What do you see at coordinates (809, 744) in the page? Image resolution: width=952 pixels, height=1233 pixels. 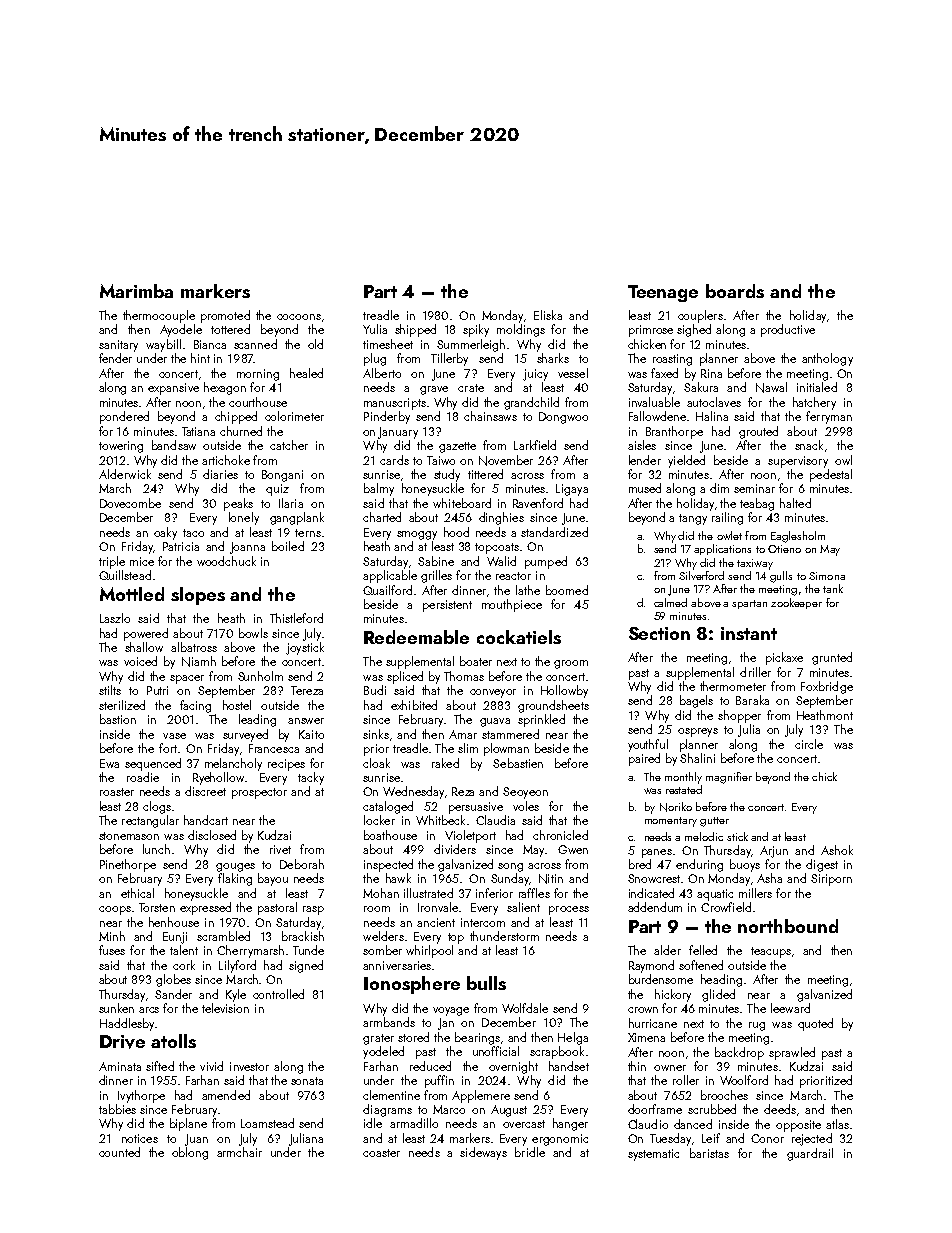 I see `circle` at bounding box center [809, 744].
